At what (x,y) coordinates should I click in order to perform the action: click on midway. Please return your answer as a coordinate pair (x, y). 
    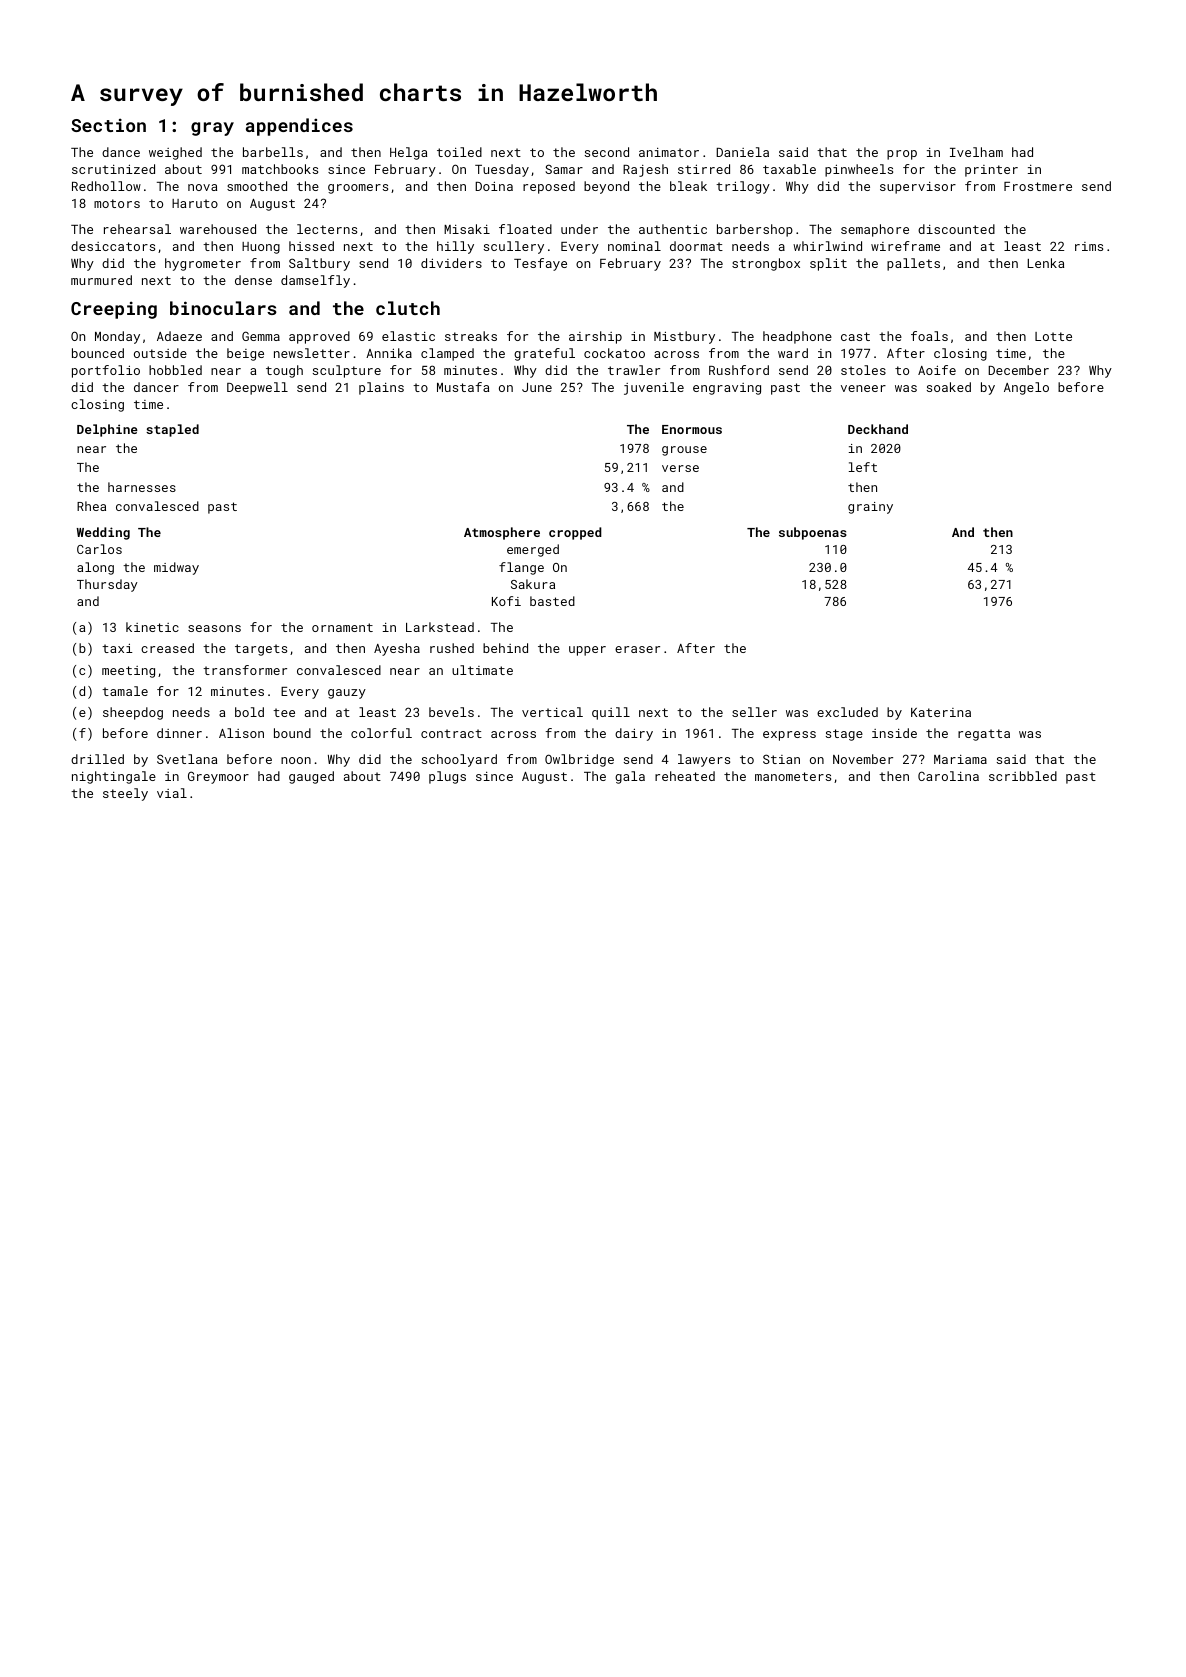
    Looking at the image, I should click on (176, 568).
